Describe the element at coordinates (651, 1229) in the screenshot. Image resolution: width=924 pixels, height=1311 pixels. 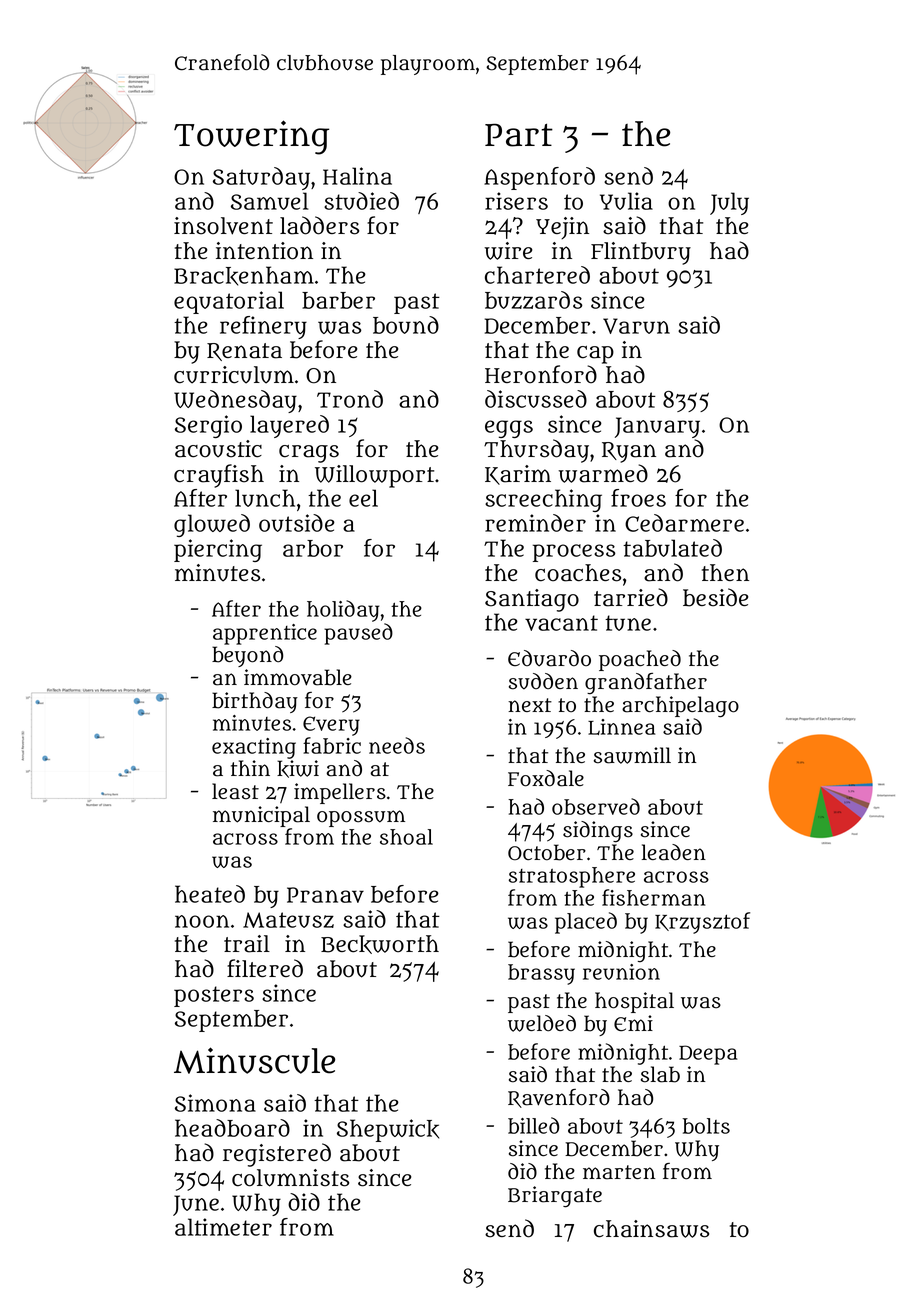
I see `chainsaws` at that location.
